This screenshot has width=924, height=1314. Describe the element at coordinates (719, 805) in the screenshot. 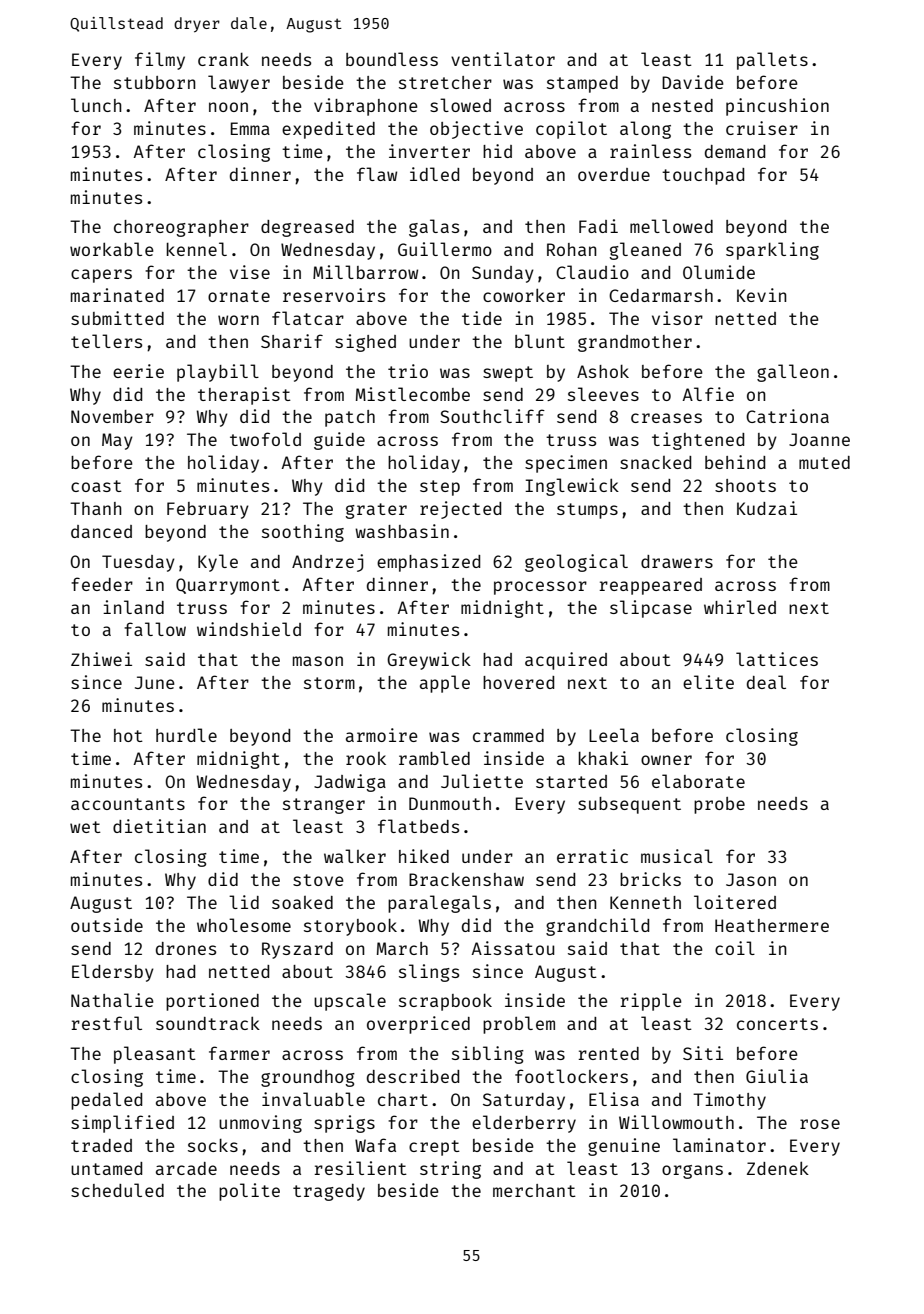

I see `probe` at that location.
